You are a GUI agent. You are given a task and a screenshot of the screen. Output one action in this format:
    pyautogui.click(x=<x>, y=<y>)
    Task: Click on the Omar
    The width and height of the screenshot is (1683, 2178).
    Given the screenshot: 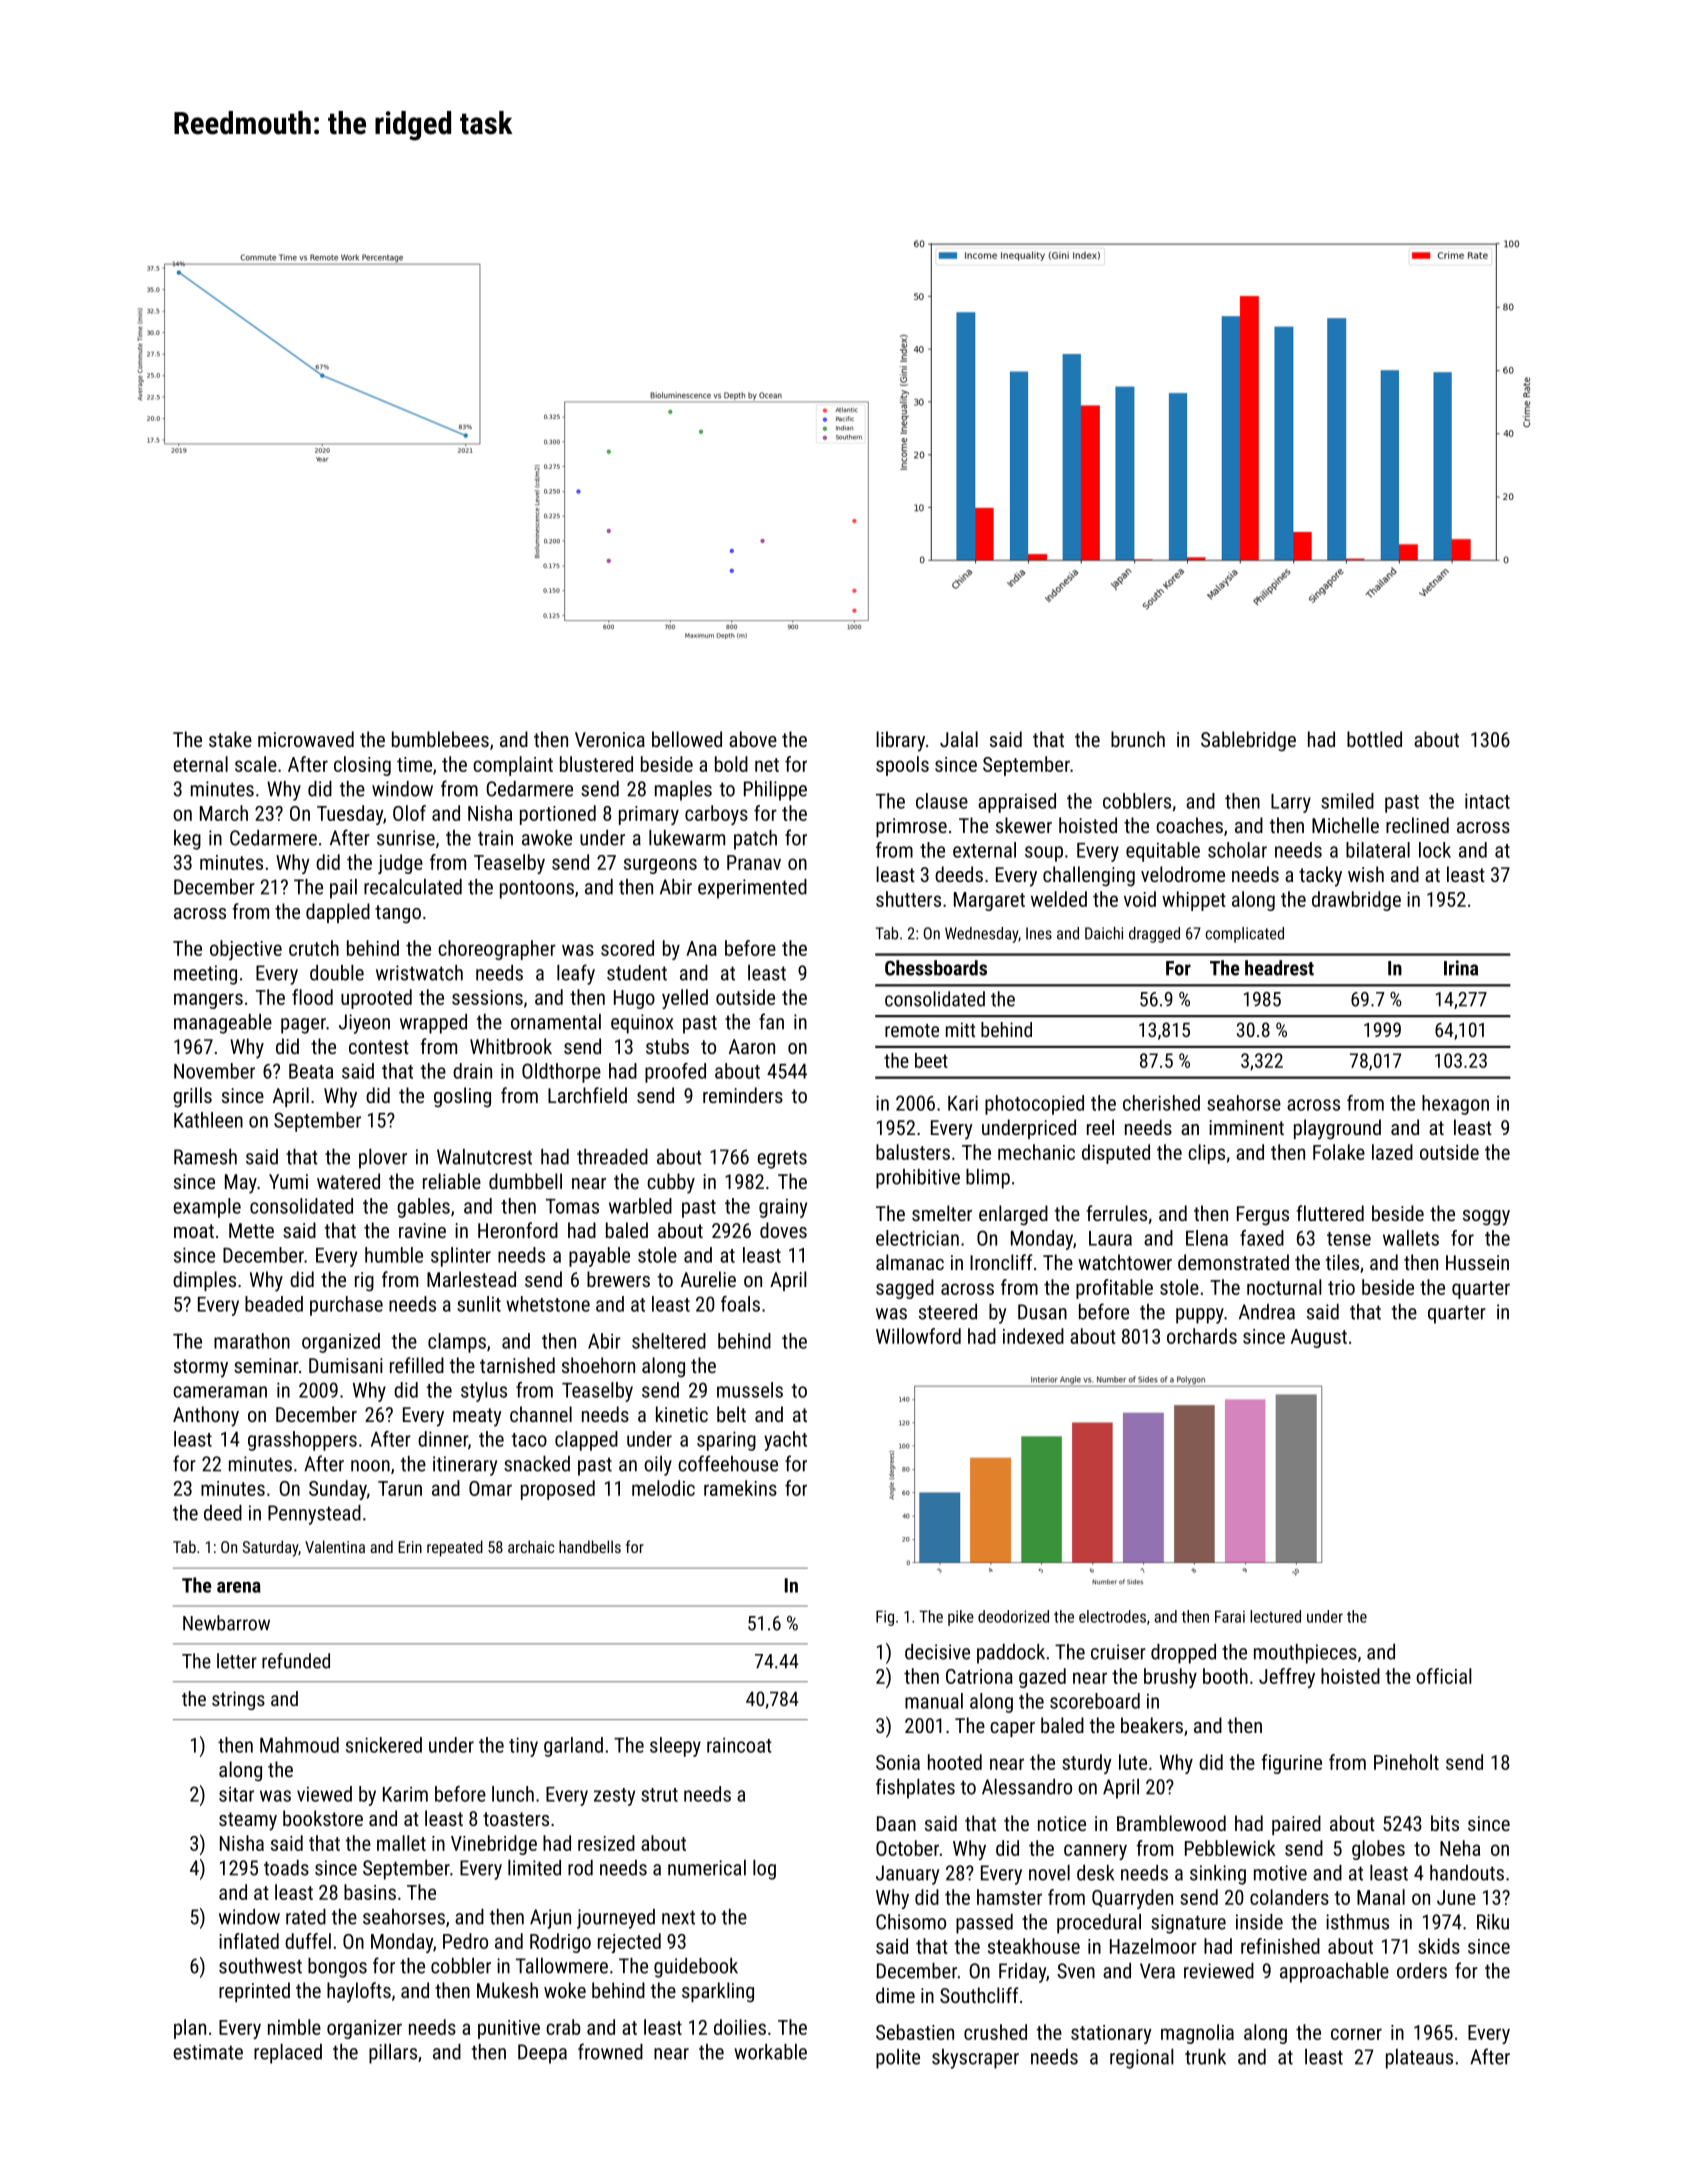 What is the action you would take?
    pyautogui.click(x=490, y=1488)
